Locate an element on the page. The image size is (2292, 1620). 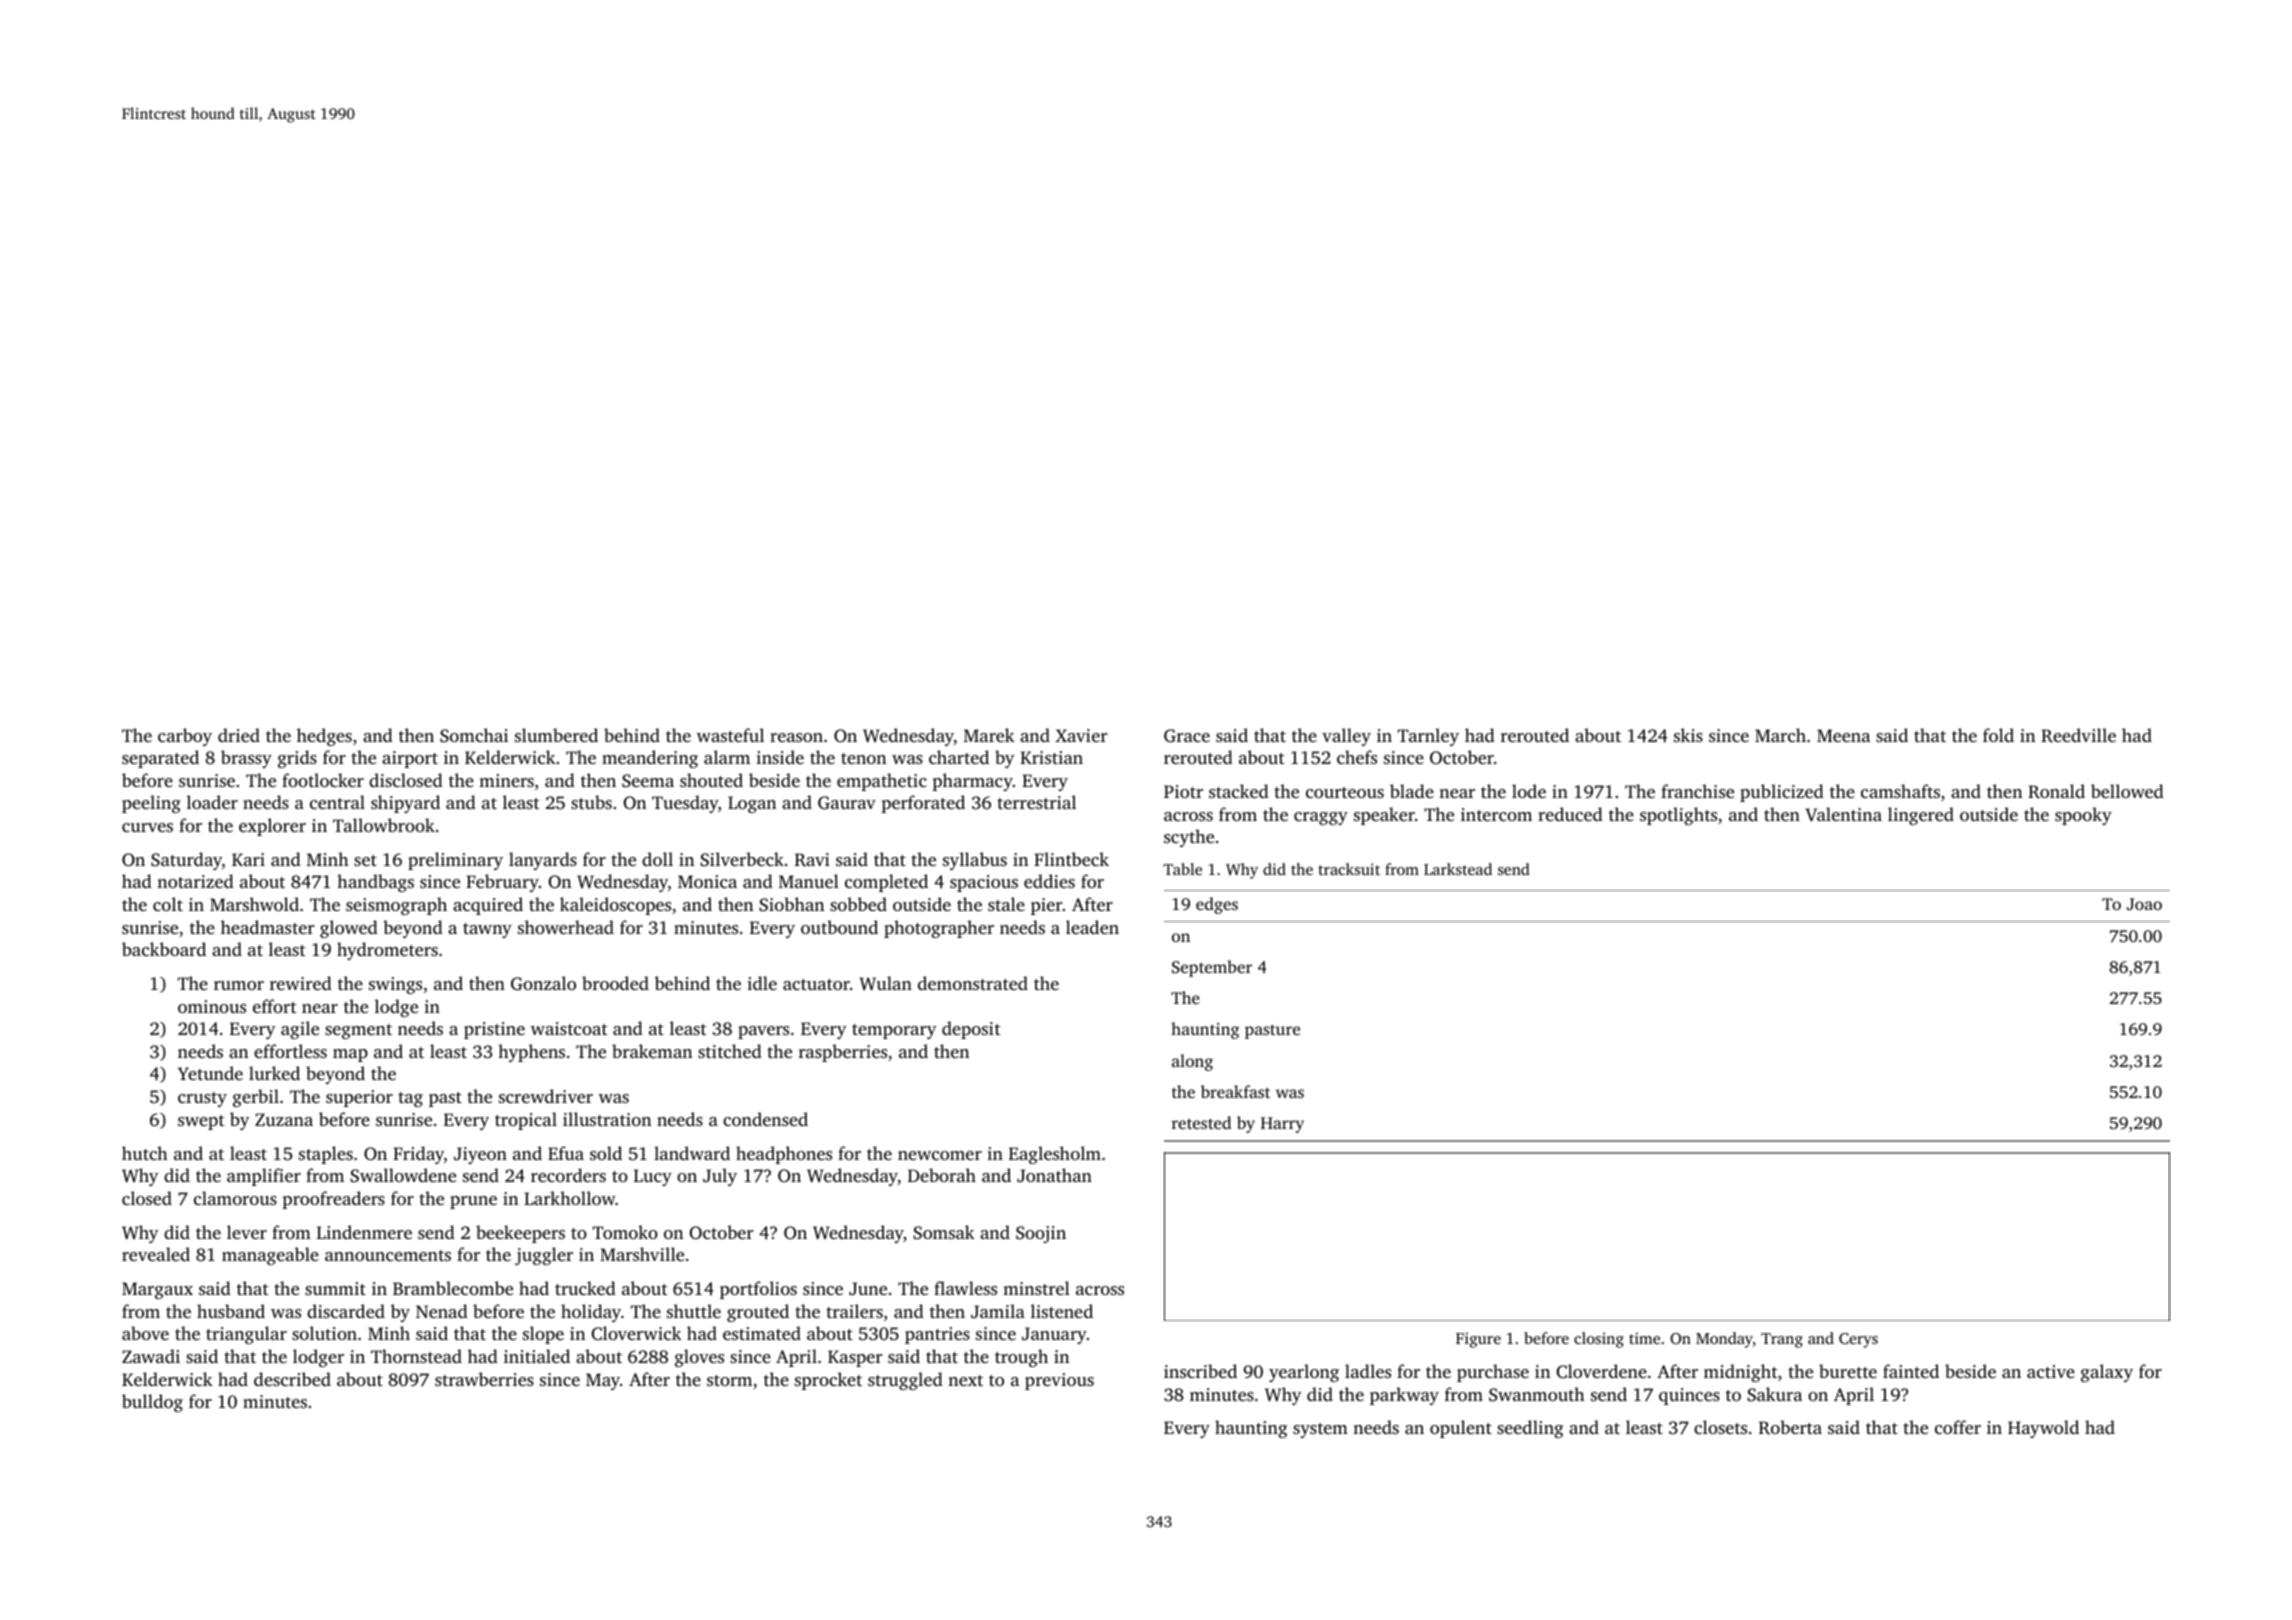
along is located at coordinates (1192, 1062).
